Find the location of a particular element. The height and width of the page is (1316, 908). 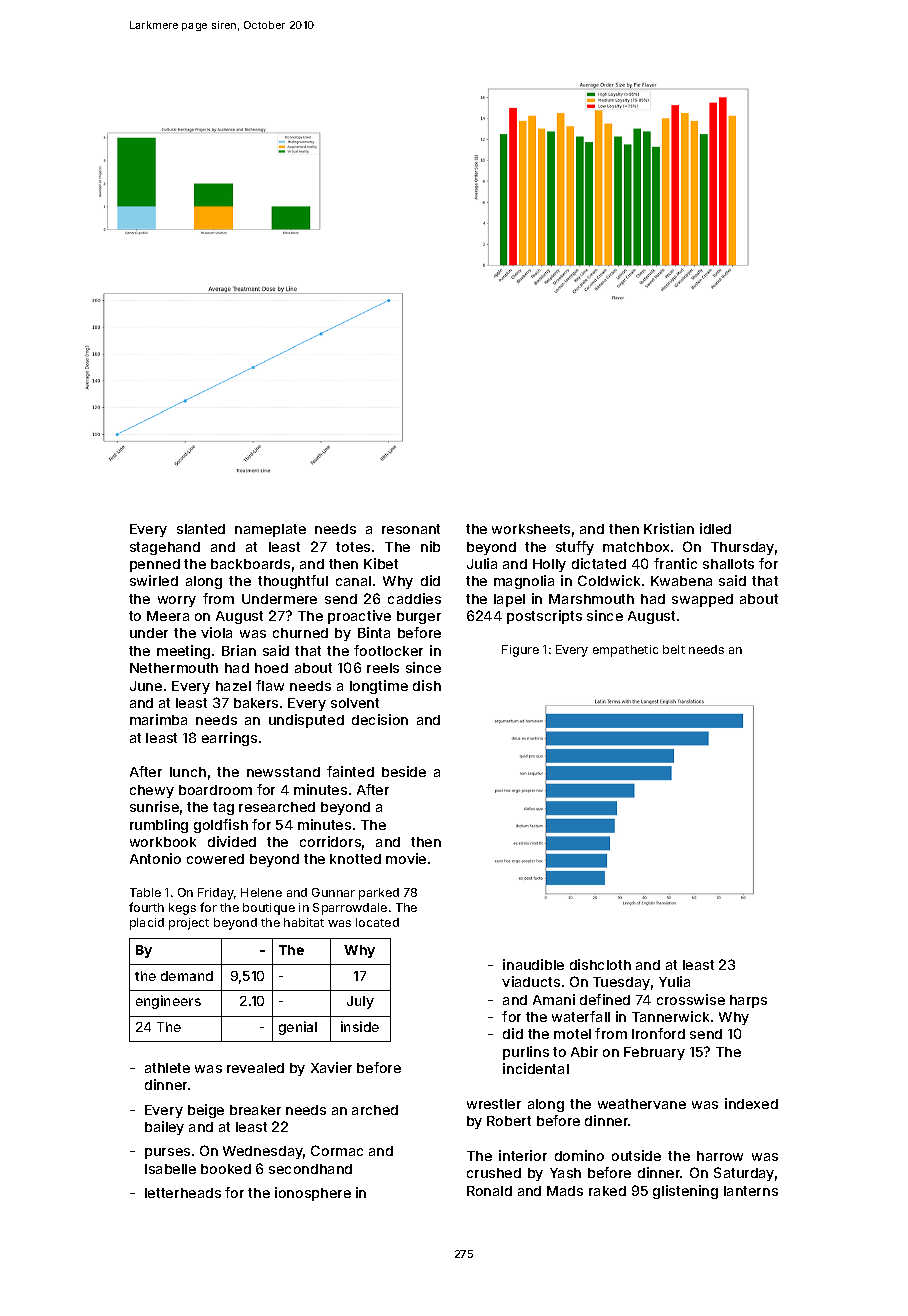

wrestler is located at coordinates (494, 1104).
